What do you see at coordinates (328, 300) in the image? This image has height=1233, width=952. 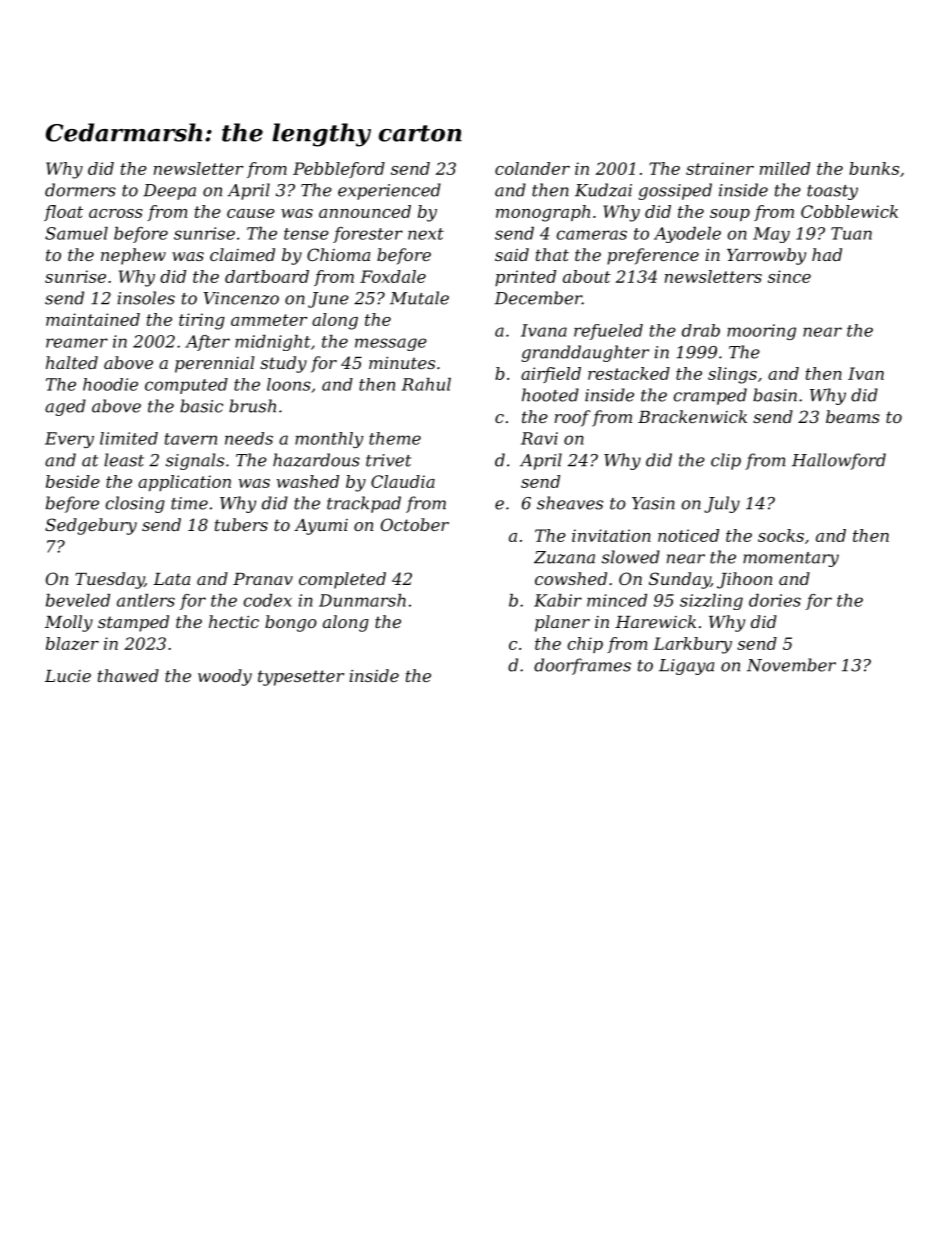 I see `June` at bounding box center [328, 300].
